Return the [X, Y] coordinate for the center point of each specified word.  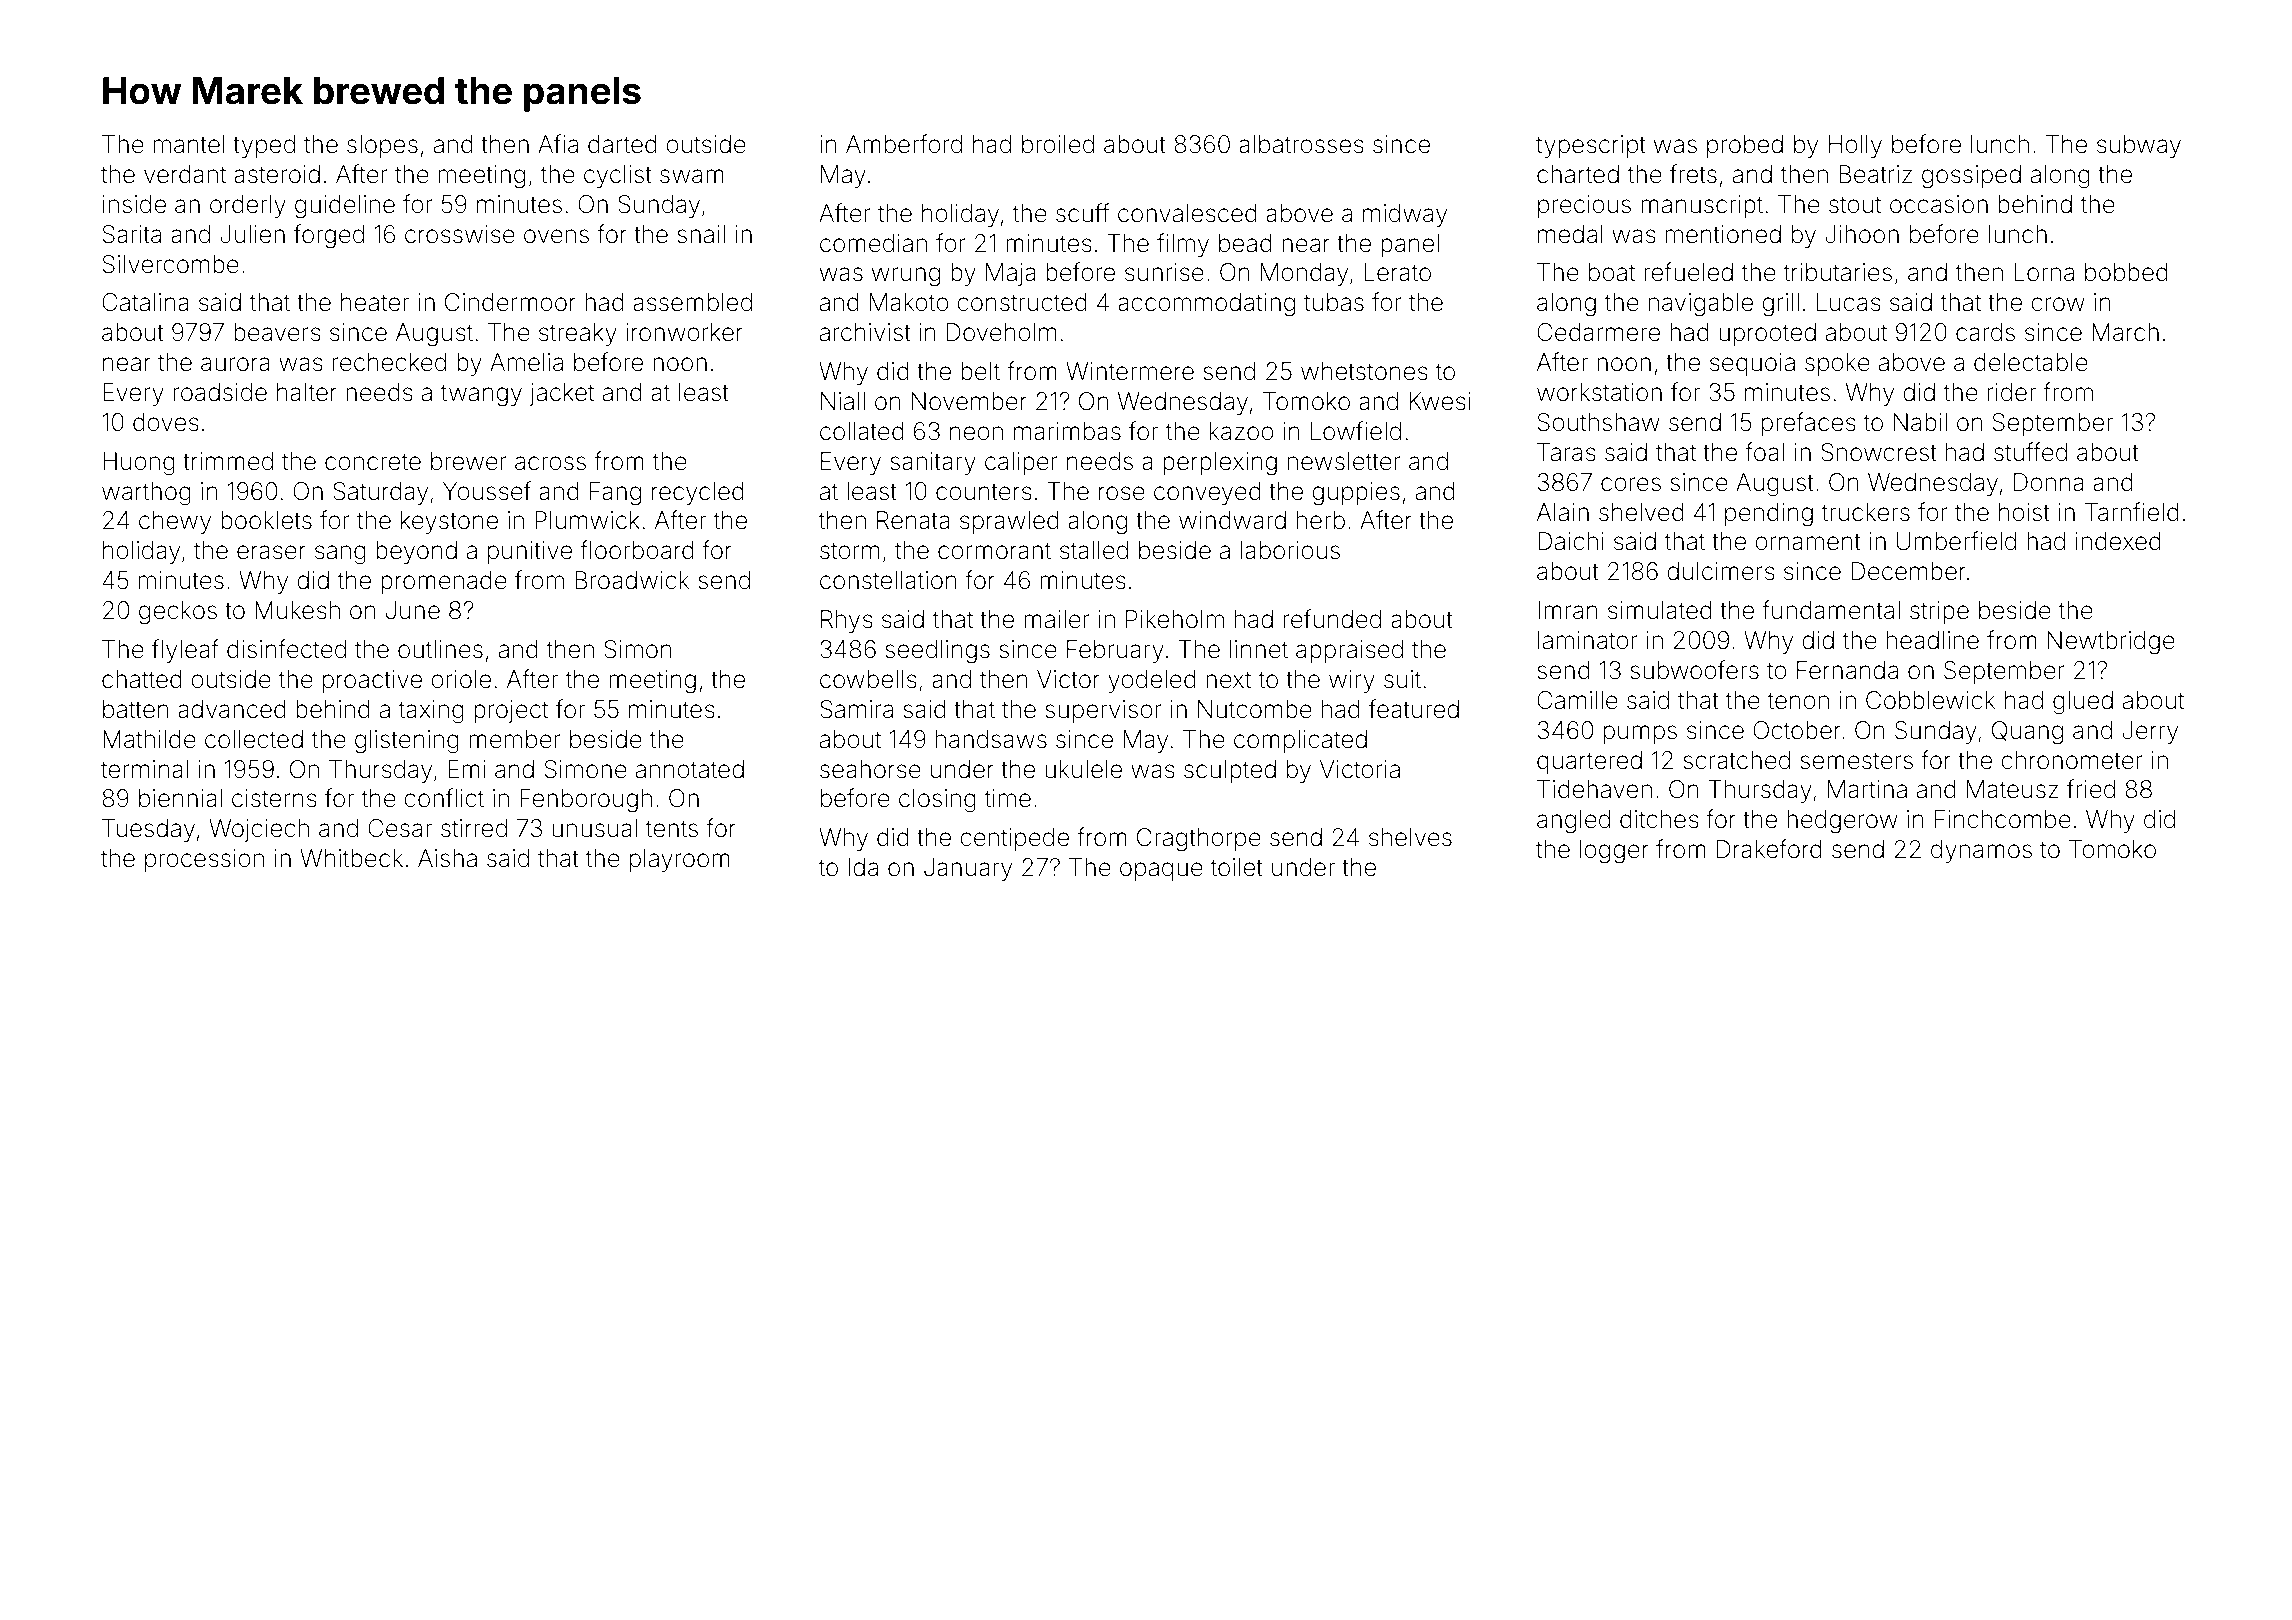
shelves [1410, 837]
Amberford [904, 144]
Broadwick [632, 580]
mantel [189, 144]
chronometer [2071, 760]
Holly [1855, 146]
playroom [680, 860]
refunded [1332, 619]
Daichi [1571, 541]
